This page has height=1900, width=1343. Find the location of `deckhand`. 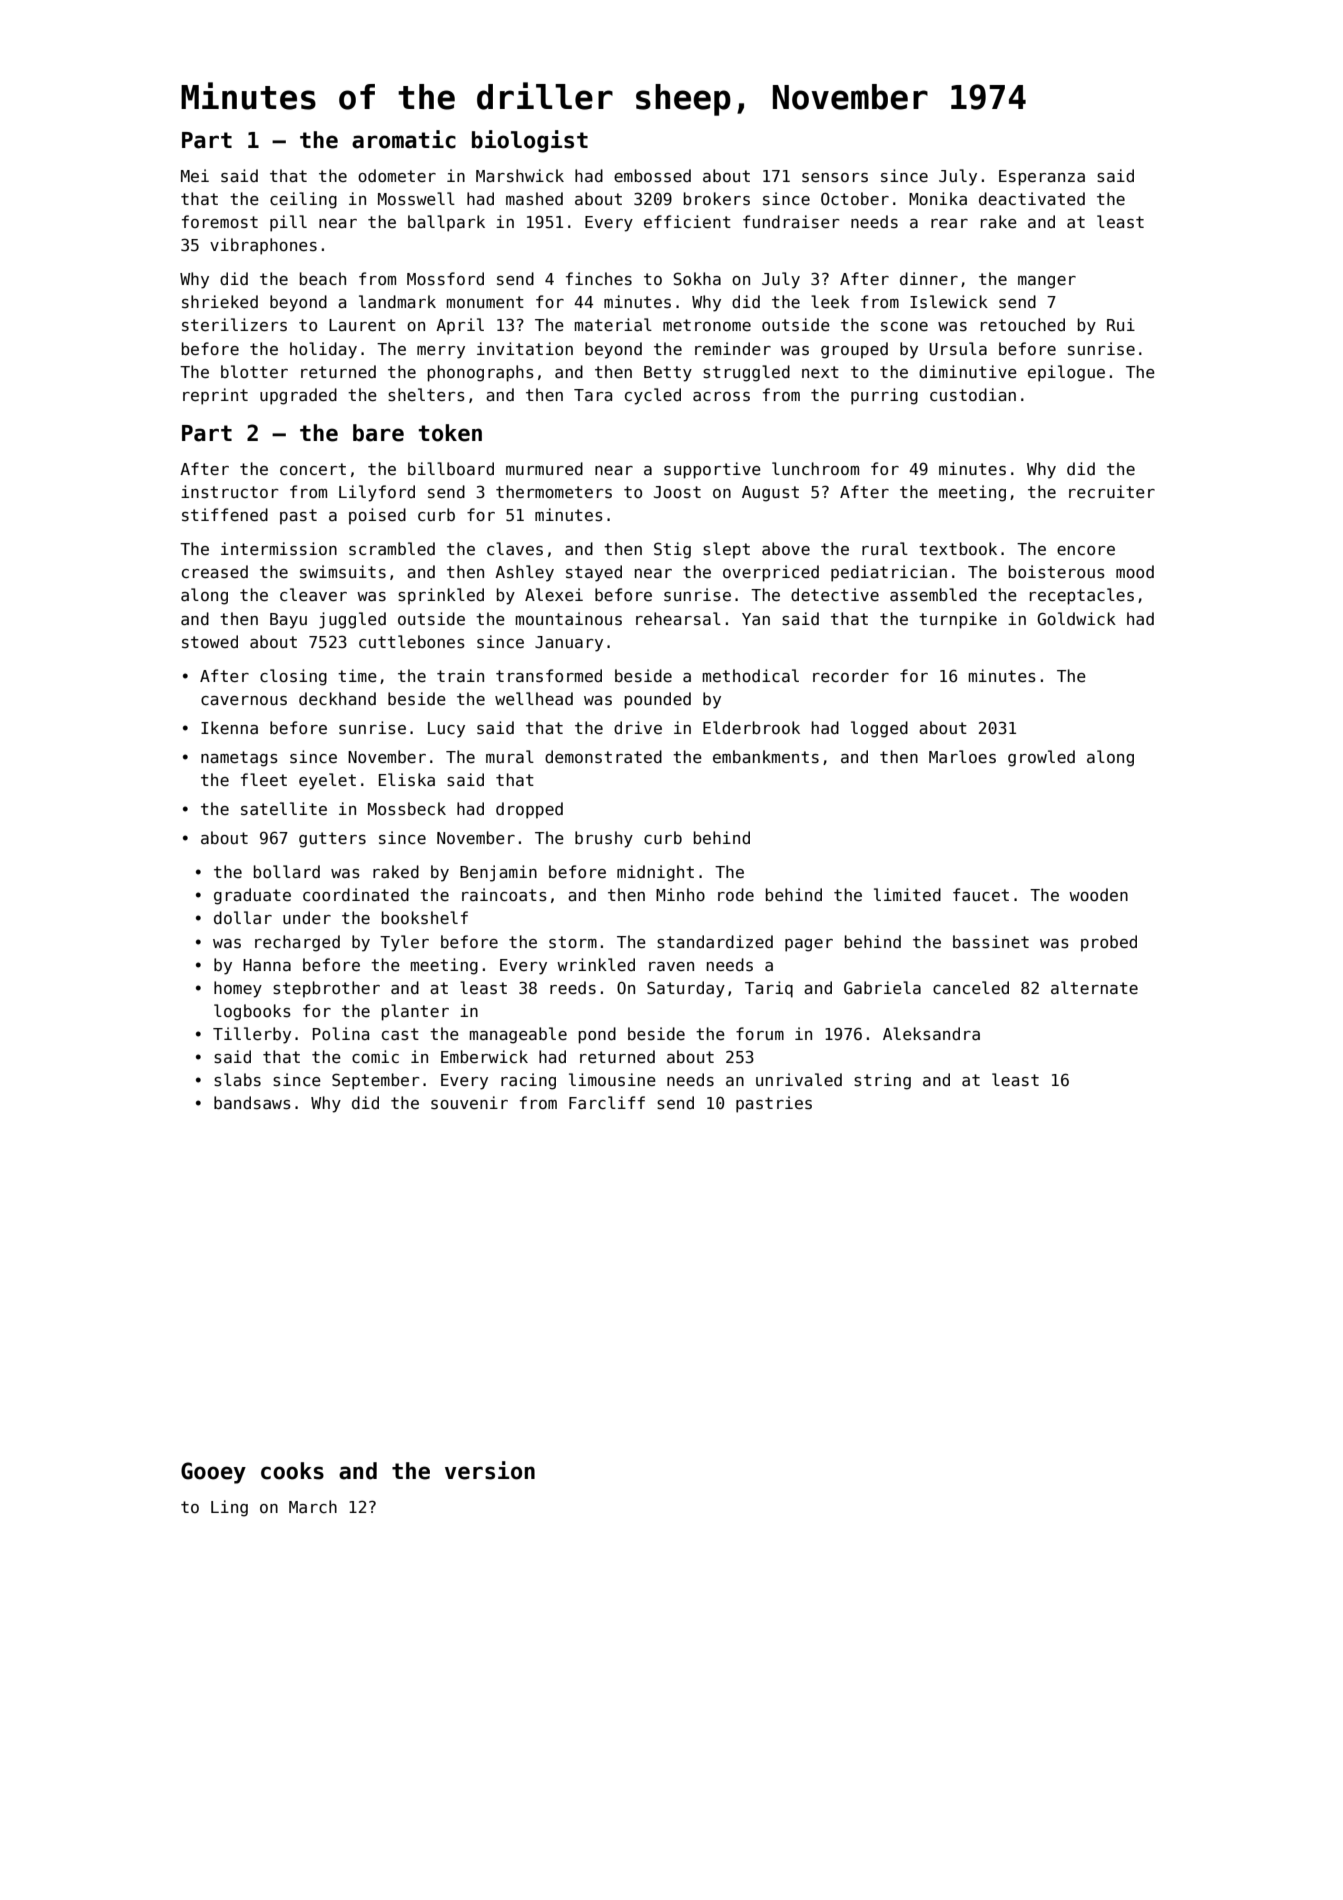

deckhand is located at coordinates (337, 698).
